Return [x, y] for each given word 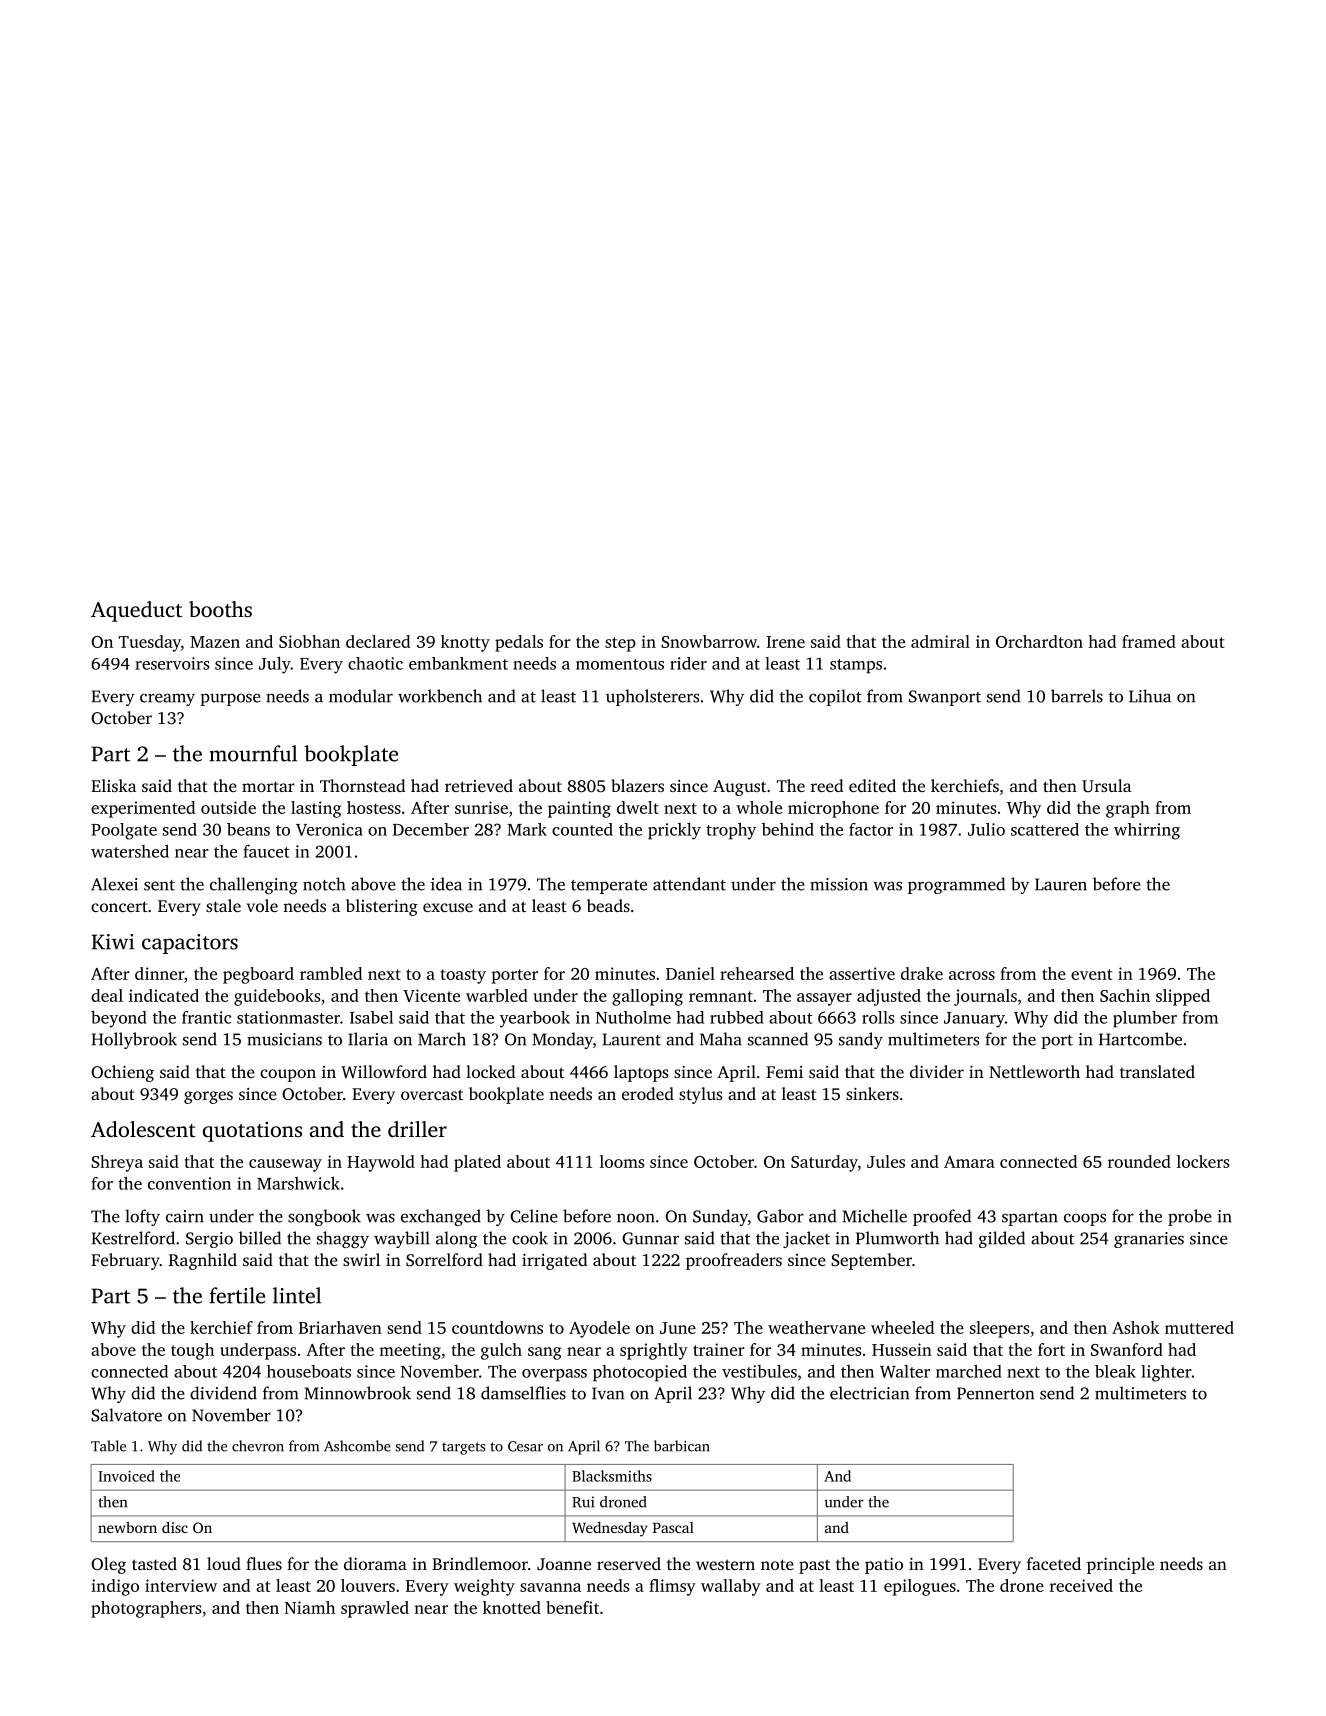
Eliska [113, 785]
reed [827, 785]
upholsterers [652, 697]
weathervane [816, 1327]
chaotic [375, 663]
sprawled [375, 1609]
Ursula [1106, 786]
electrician [869, 1393]
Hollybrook [134, 1040]
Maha [721, 1039]
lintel [297, 1295]
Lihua [1150, 696]
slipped [1183, 997]
